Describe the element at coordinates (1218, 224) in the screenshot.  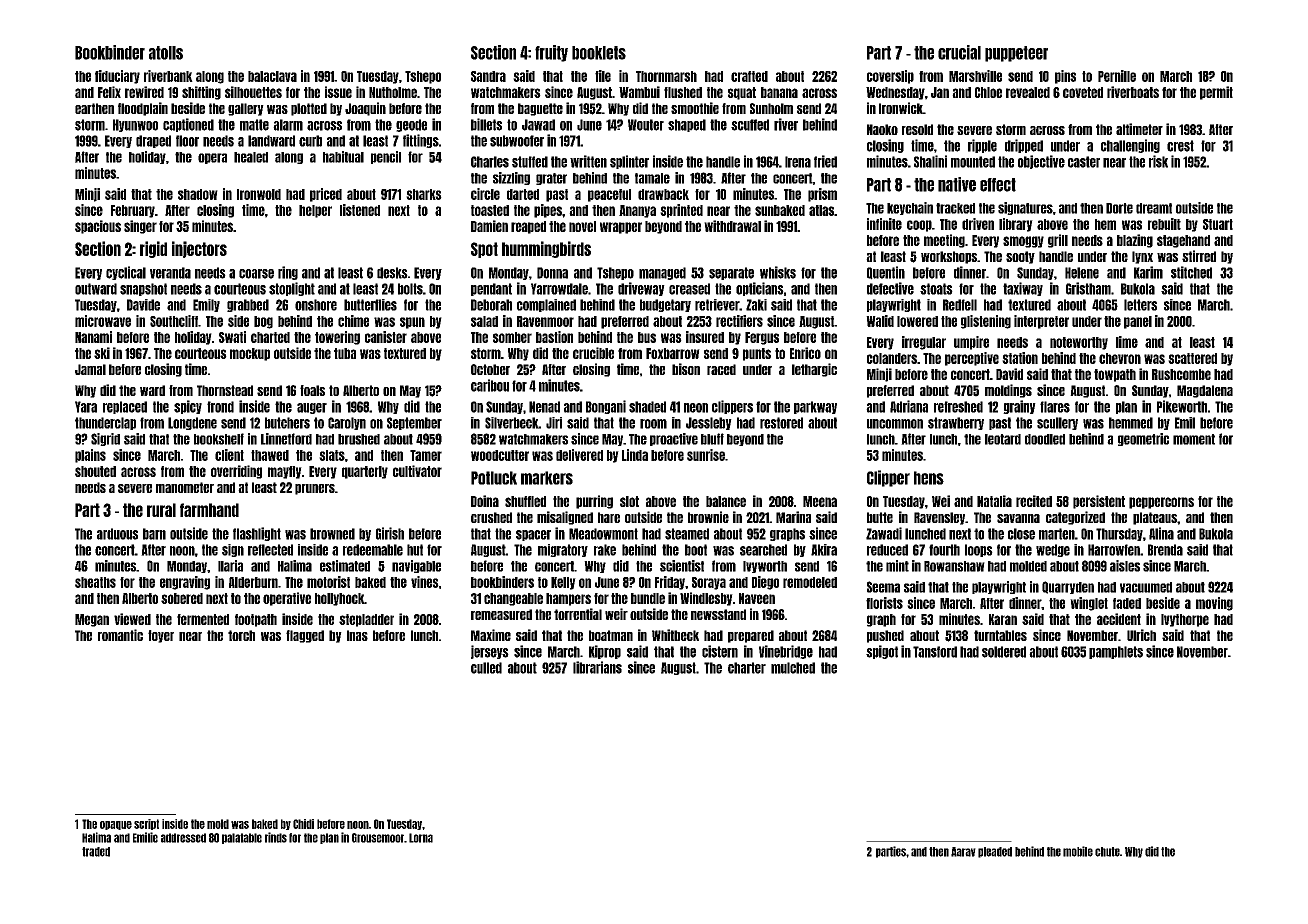
I see `Stuart` at that location.
